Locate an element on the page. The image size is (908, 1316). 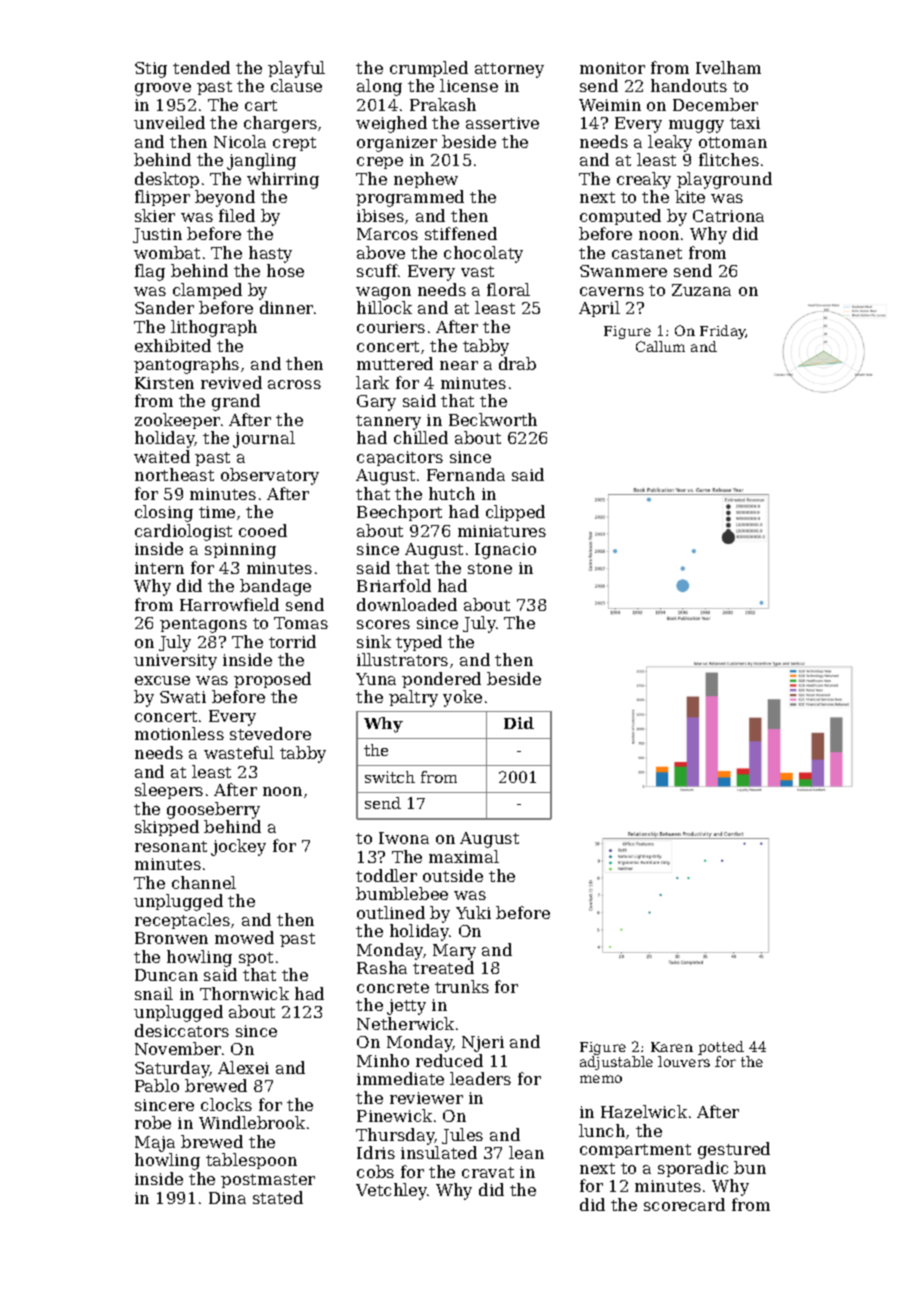
zookeeper is located at coordinates (177, 421).
